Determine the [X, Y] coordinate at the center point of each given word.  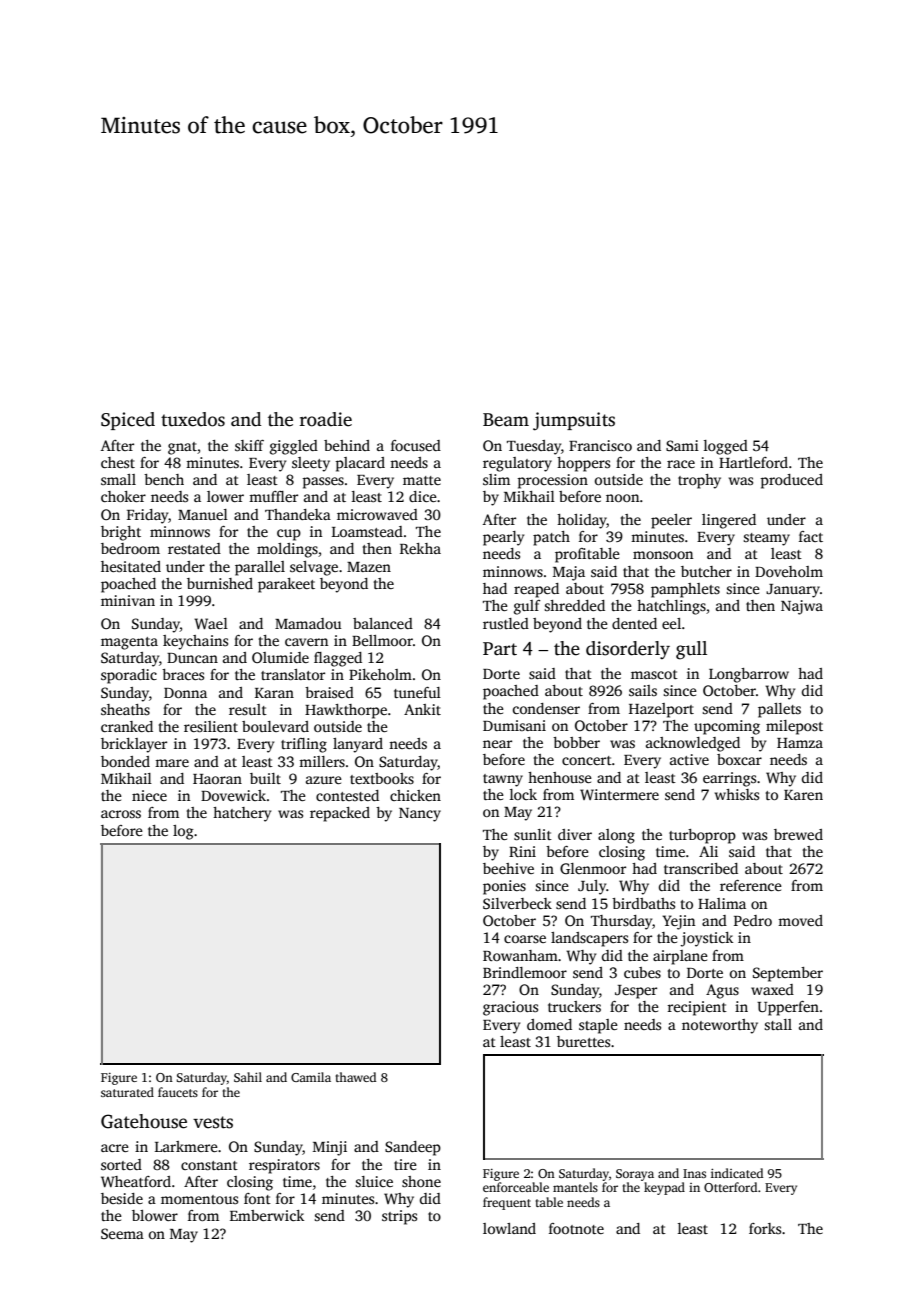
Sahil [248, 1077]
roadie [326, 419]
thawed [355, 1077]
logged [726, 447]
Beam [506, 420]
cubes [642, 972]
